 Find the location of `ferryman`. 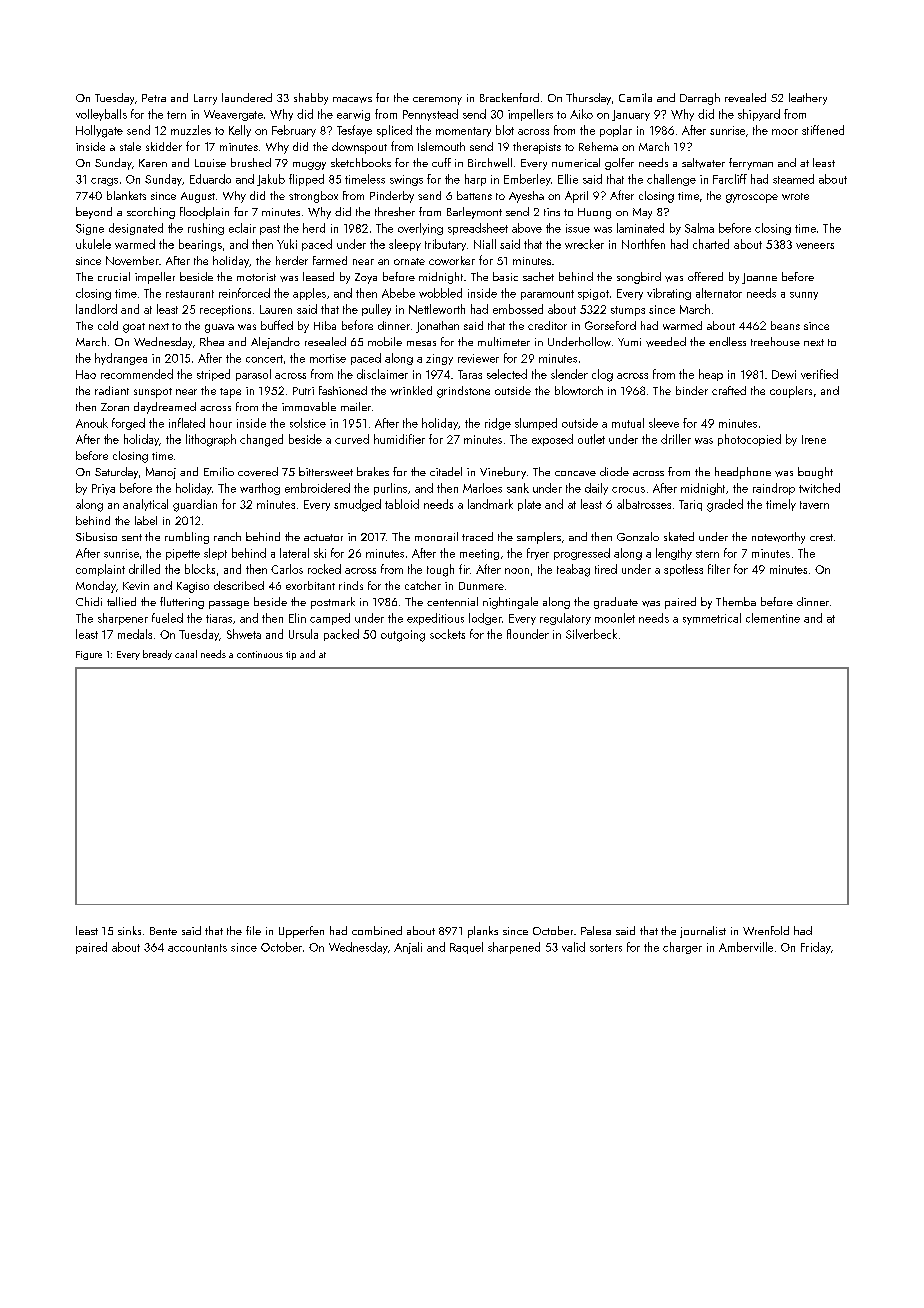

ferryman is located at coordinates (751, 164).
